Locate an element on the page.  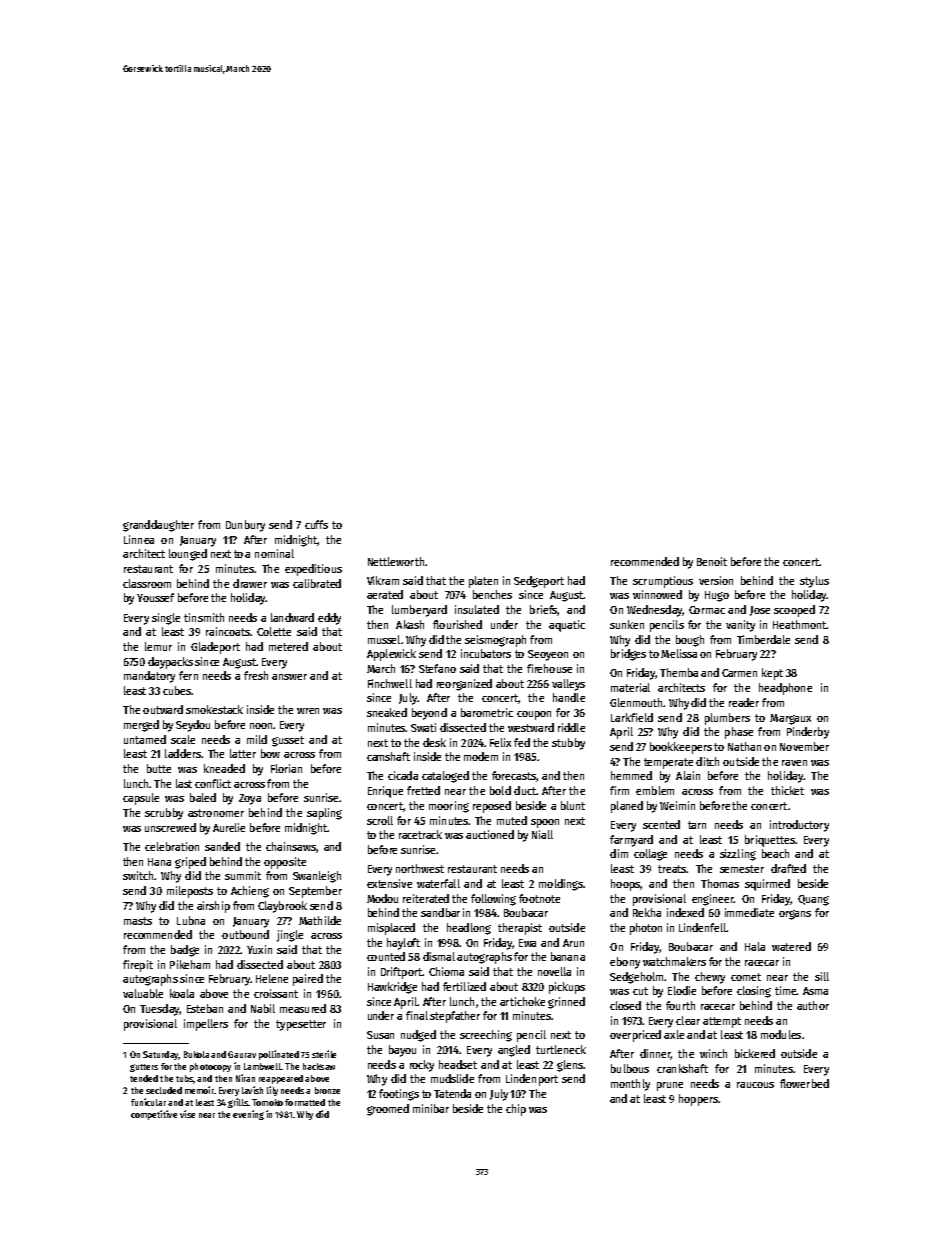
vise is located at coordinates (187, 1114).
